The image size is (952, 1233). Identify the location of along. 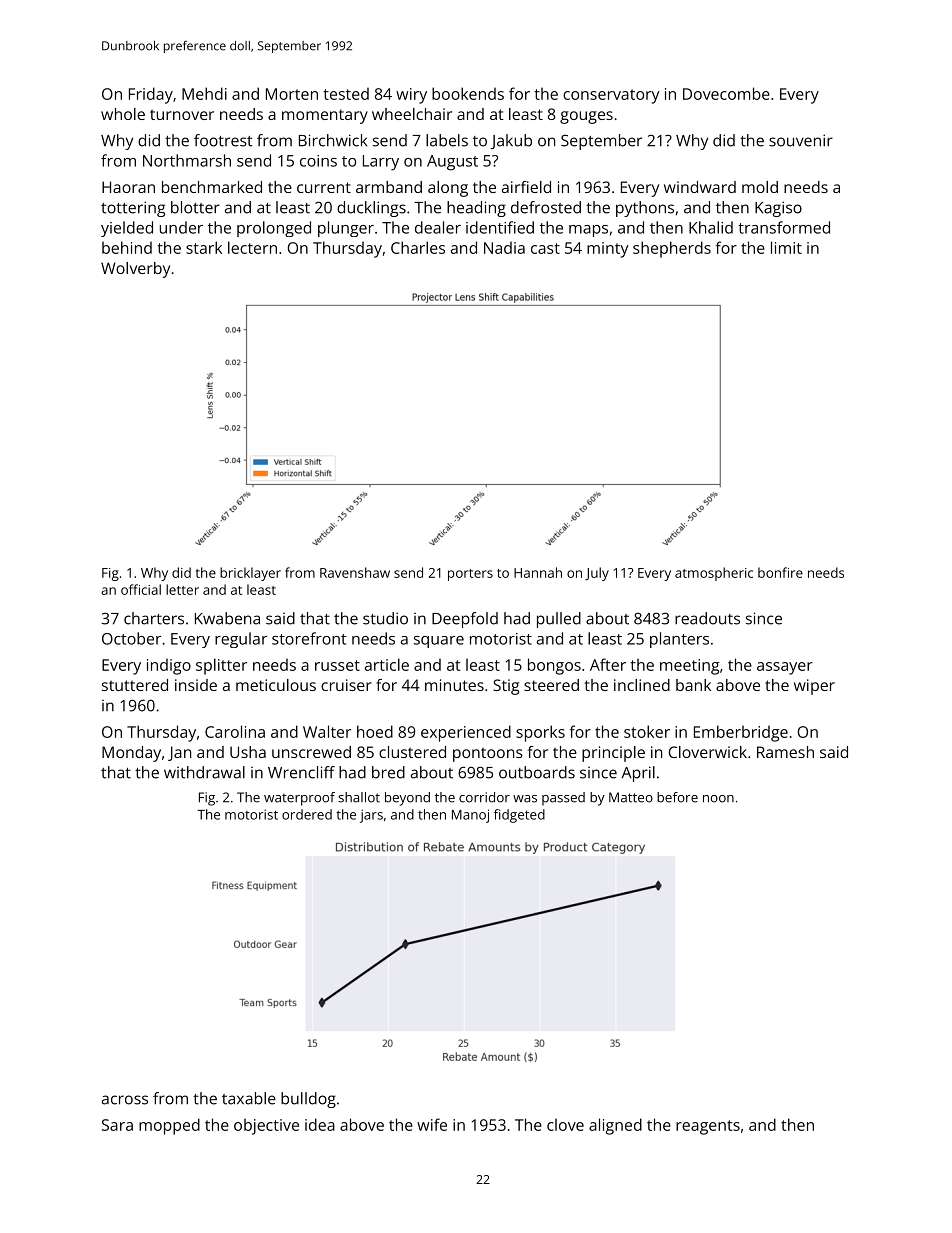
(448, 189).
